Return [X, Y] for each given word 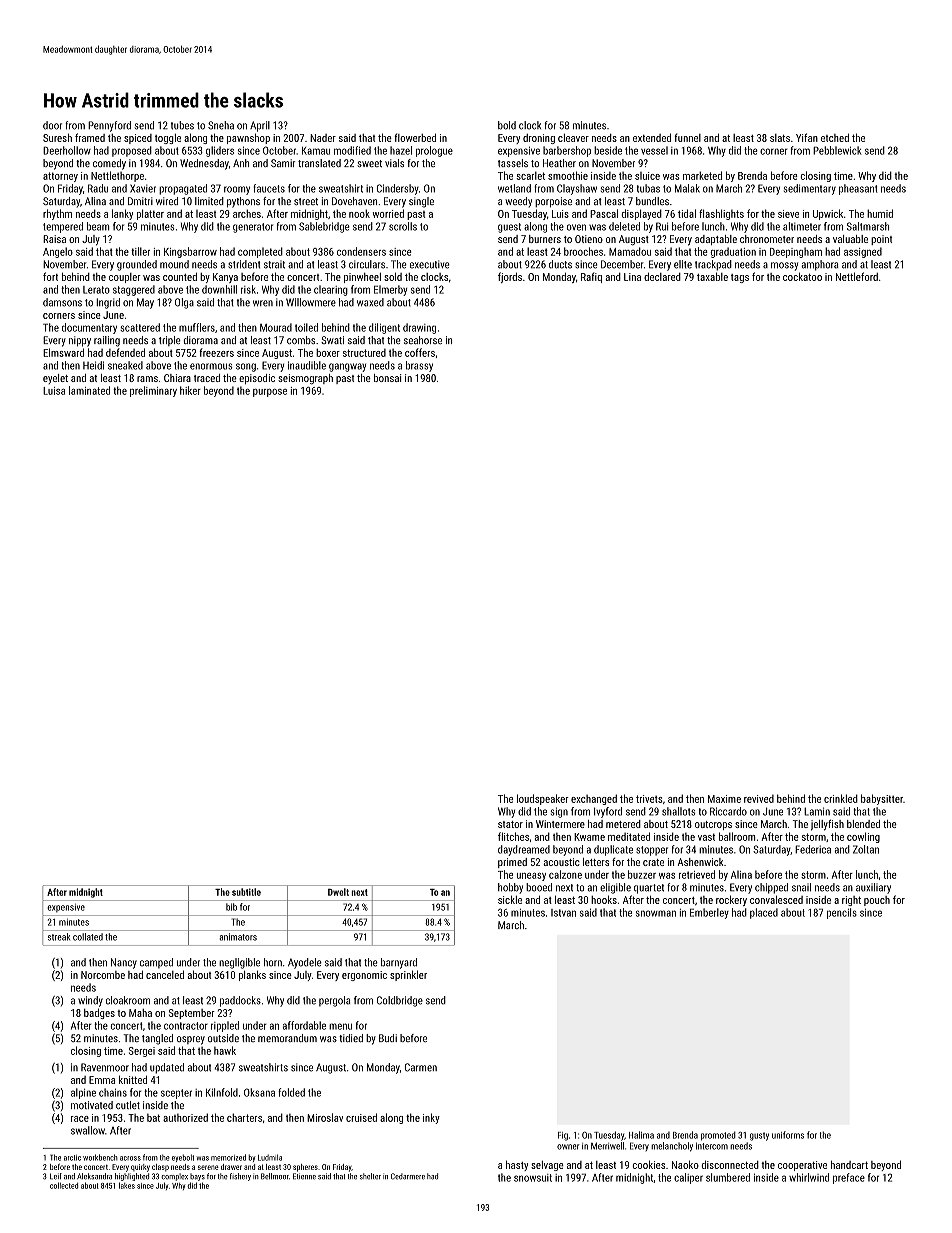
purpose [270, 393]
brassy [419, 366]
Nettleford [857, 276]
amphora [820, 265]
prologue [434, 151]
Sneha [221, 125]
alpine [83, 1093]
